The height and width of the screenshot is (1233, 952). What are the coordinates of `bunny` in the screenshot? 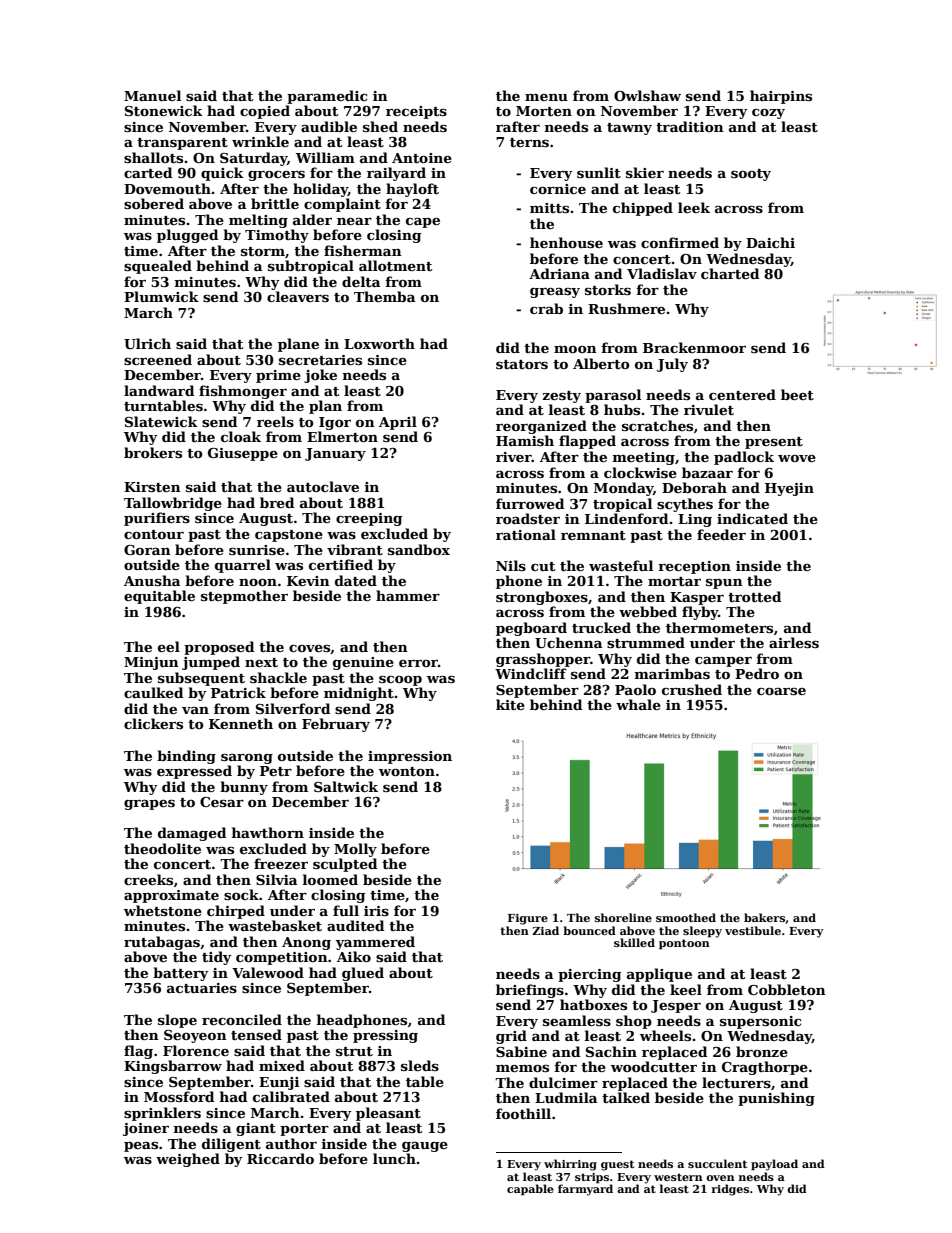 It's located at (244, 788).
